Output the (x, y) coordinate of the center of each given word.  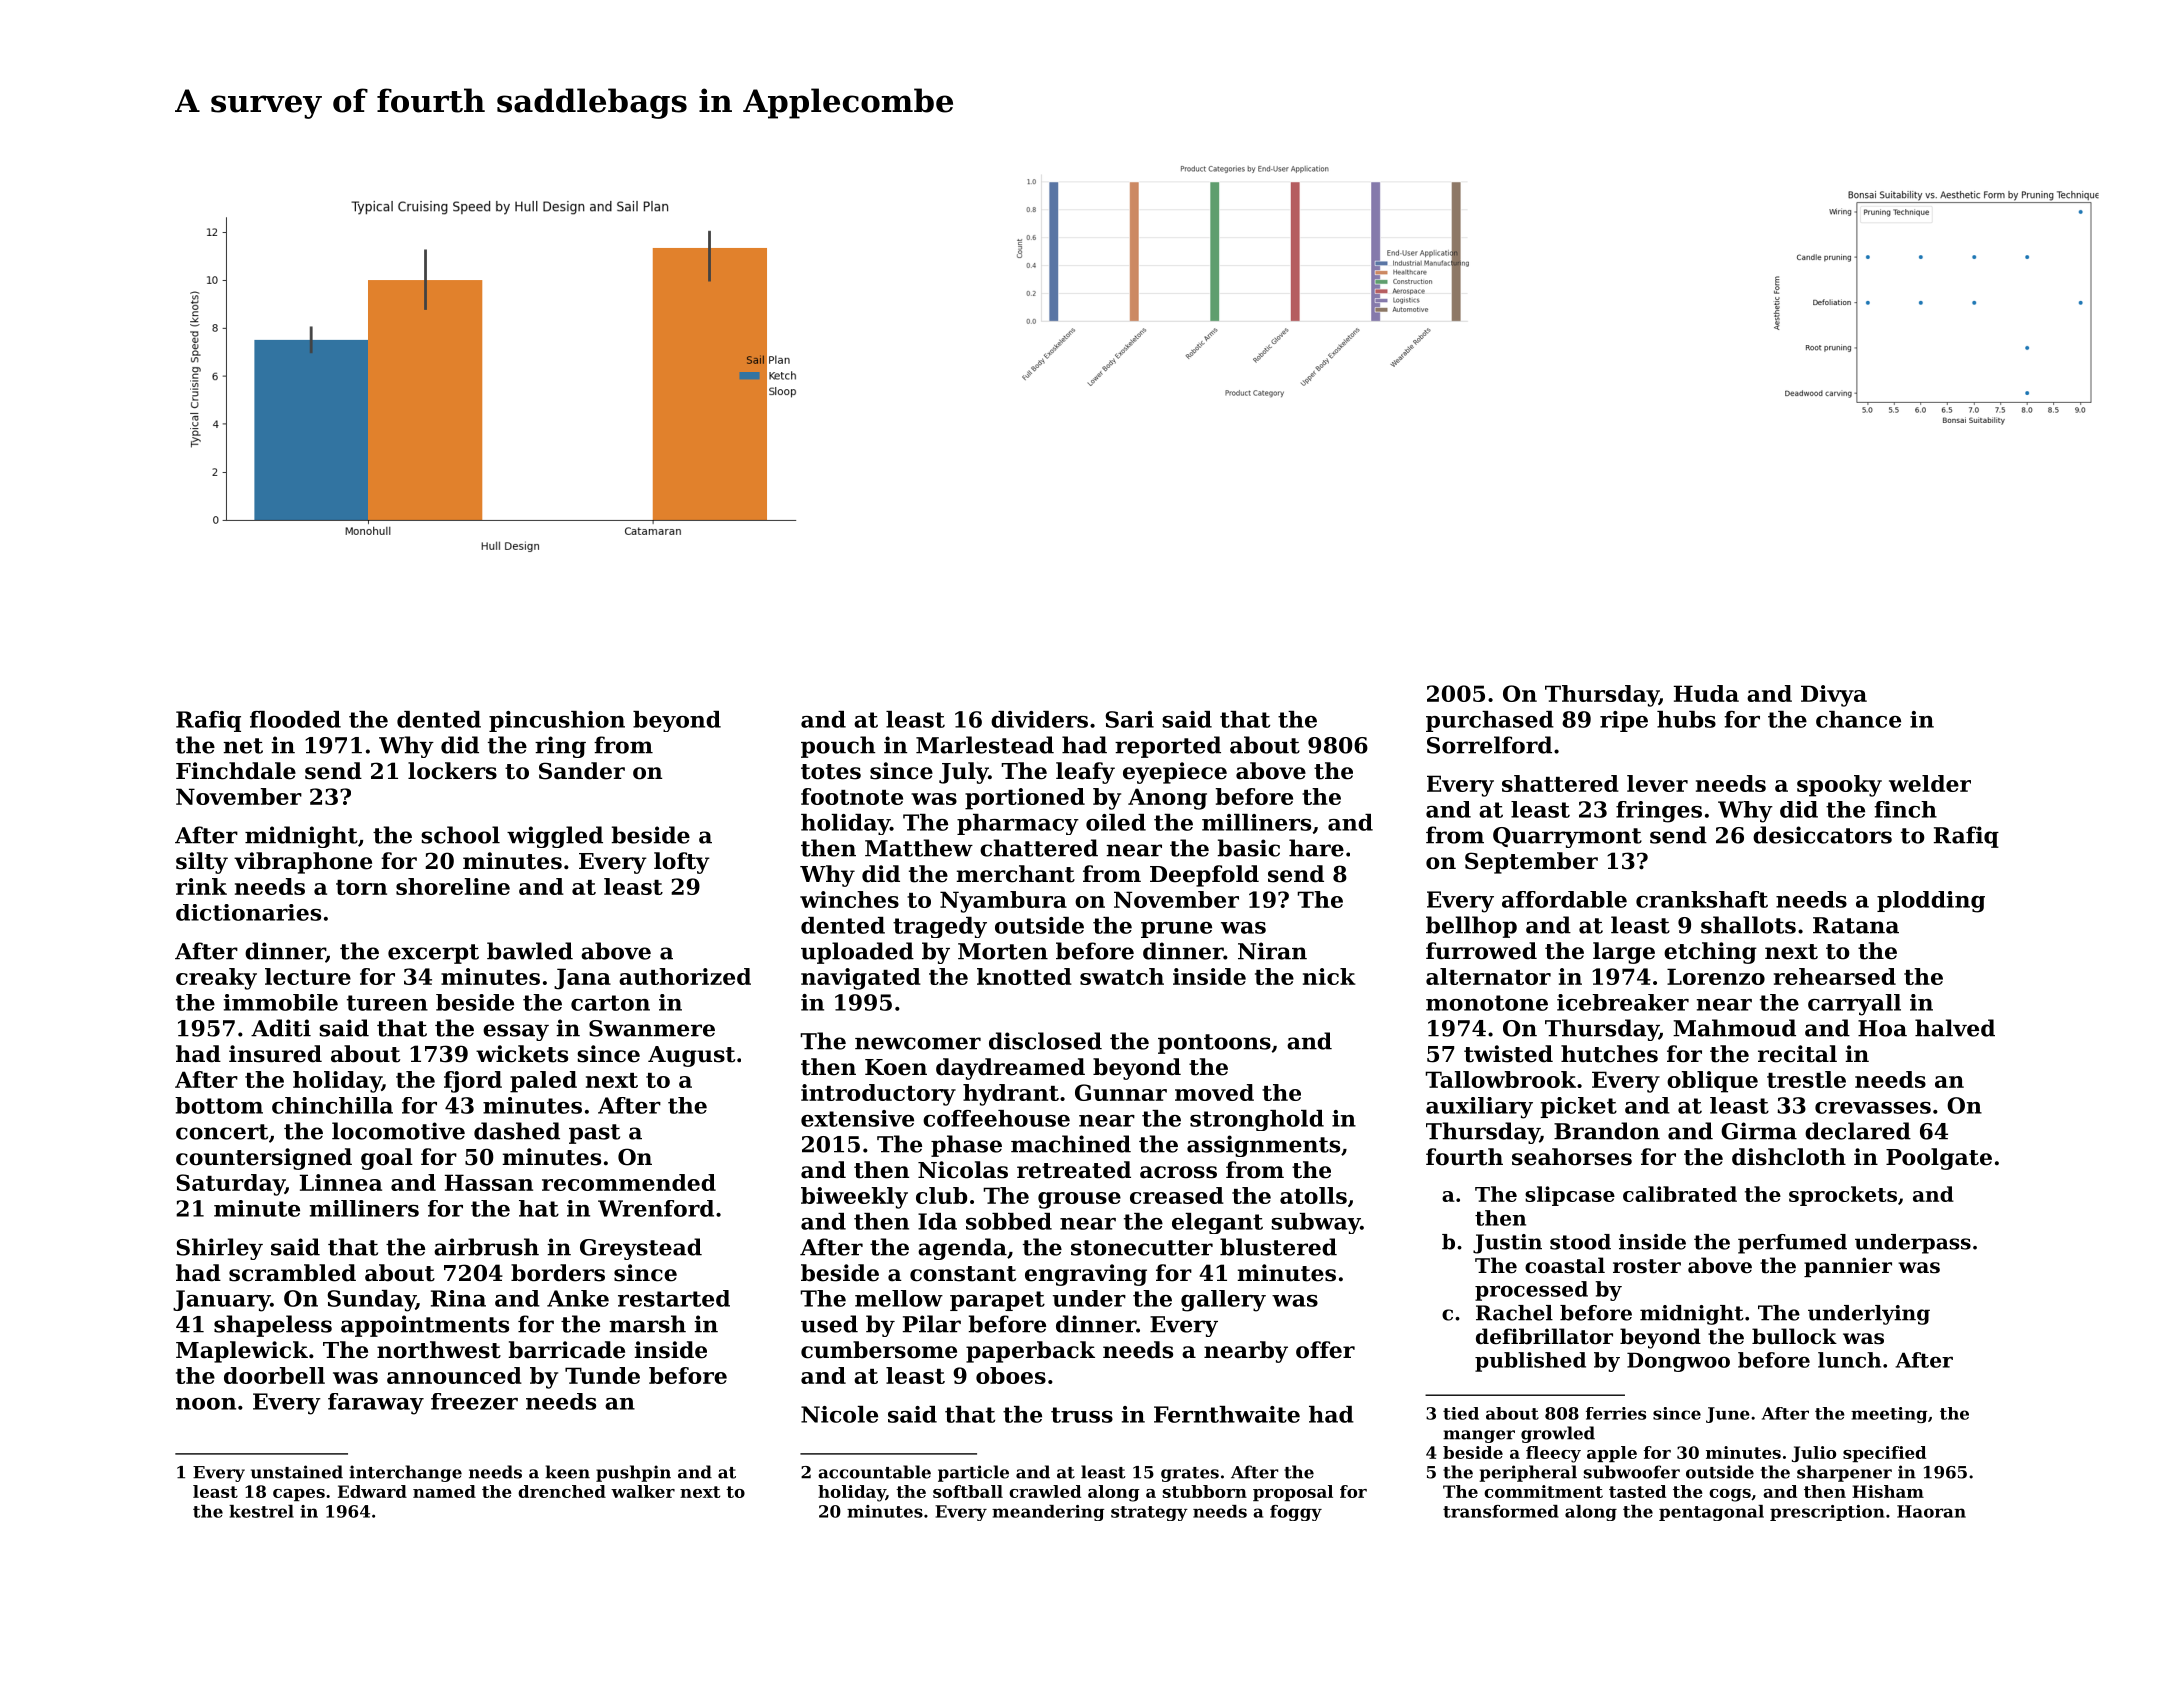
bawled (530, 951)
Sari (1129, 719)
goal (387, 1159)
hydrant (1011, 1095)
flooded (295, 719)
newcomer (918, 1043)
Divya (1834, 696)
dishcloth (1789, 1157)
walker (643, 1491)
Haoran (1931, 1511)
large (1624, 953)
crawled (1045, 1491)
